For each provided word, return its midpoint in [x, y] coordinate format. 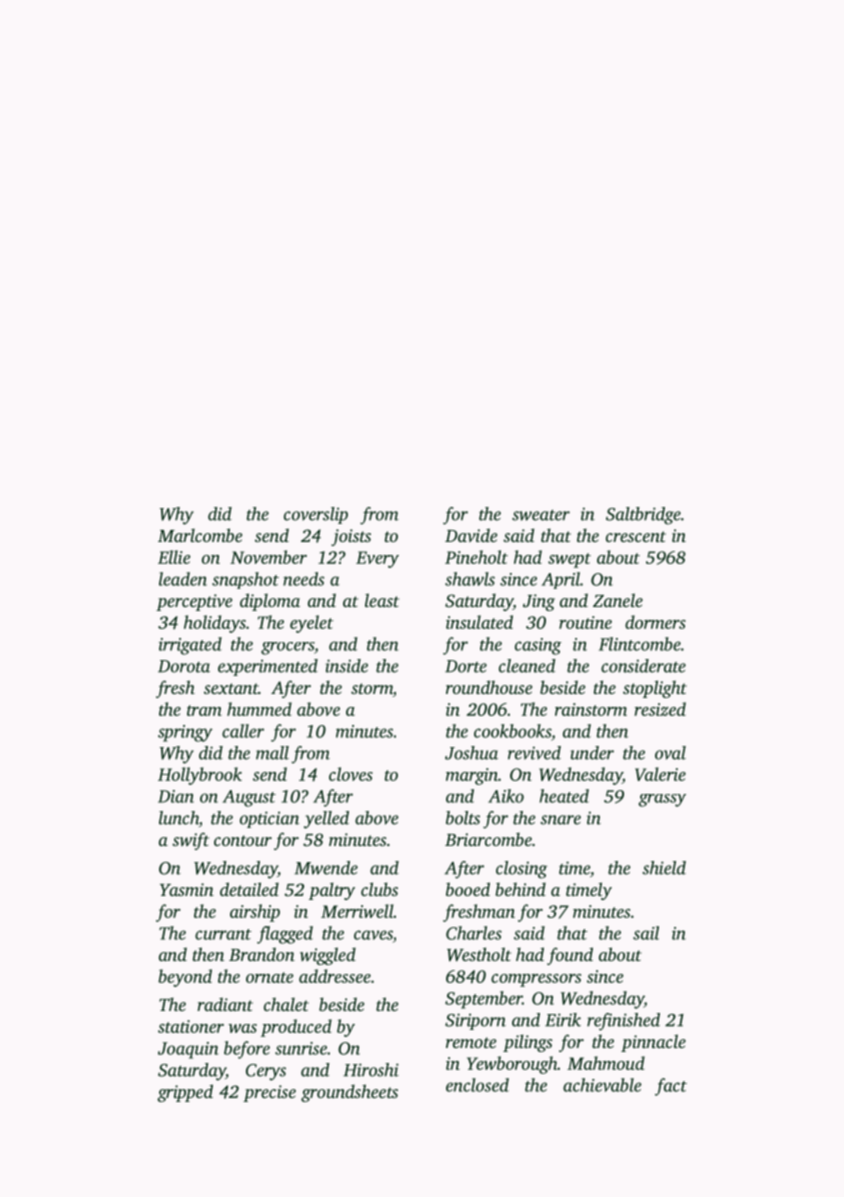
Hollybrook [200, 776]
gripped [185, 1093]
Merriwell [357, 911]
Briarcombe [488, 839]
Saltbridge [643, 516]
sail [646, 933]
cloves [351, 774]
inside [347, 666]
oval [670, 753]
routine [585, 622]
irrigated [190, 646]
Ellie [174, 557]
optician [269, 819]
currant [223, 934]
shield [664, 868]
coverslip [316, 515]
